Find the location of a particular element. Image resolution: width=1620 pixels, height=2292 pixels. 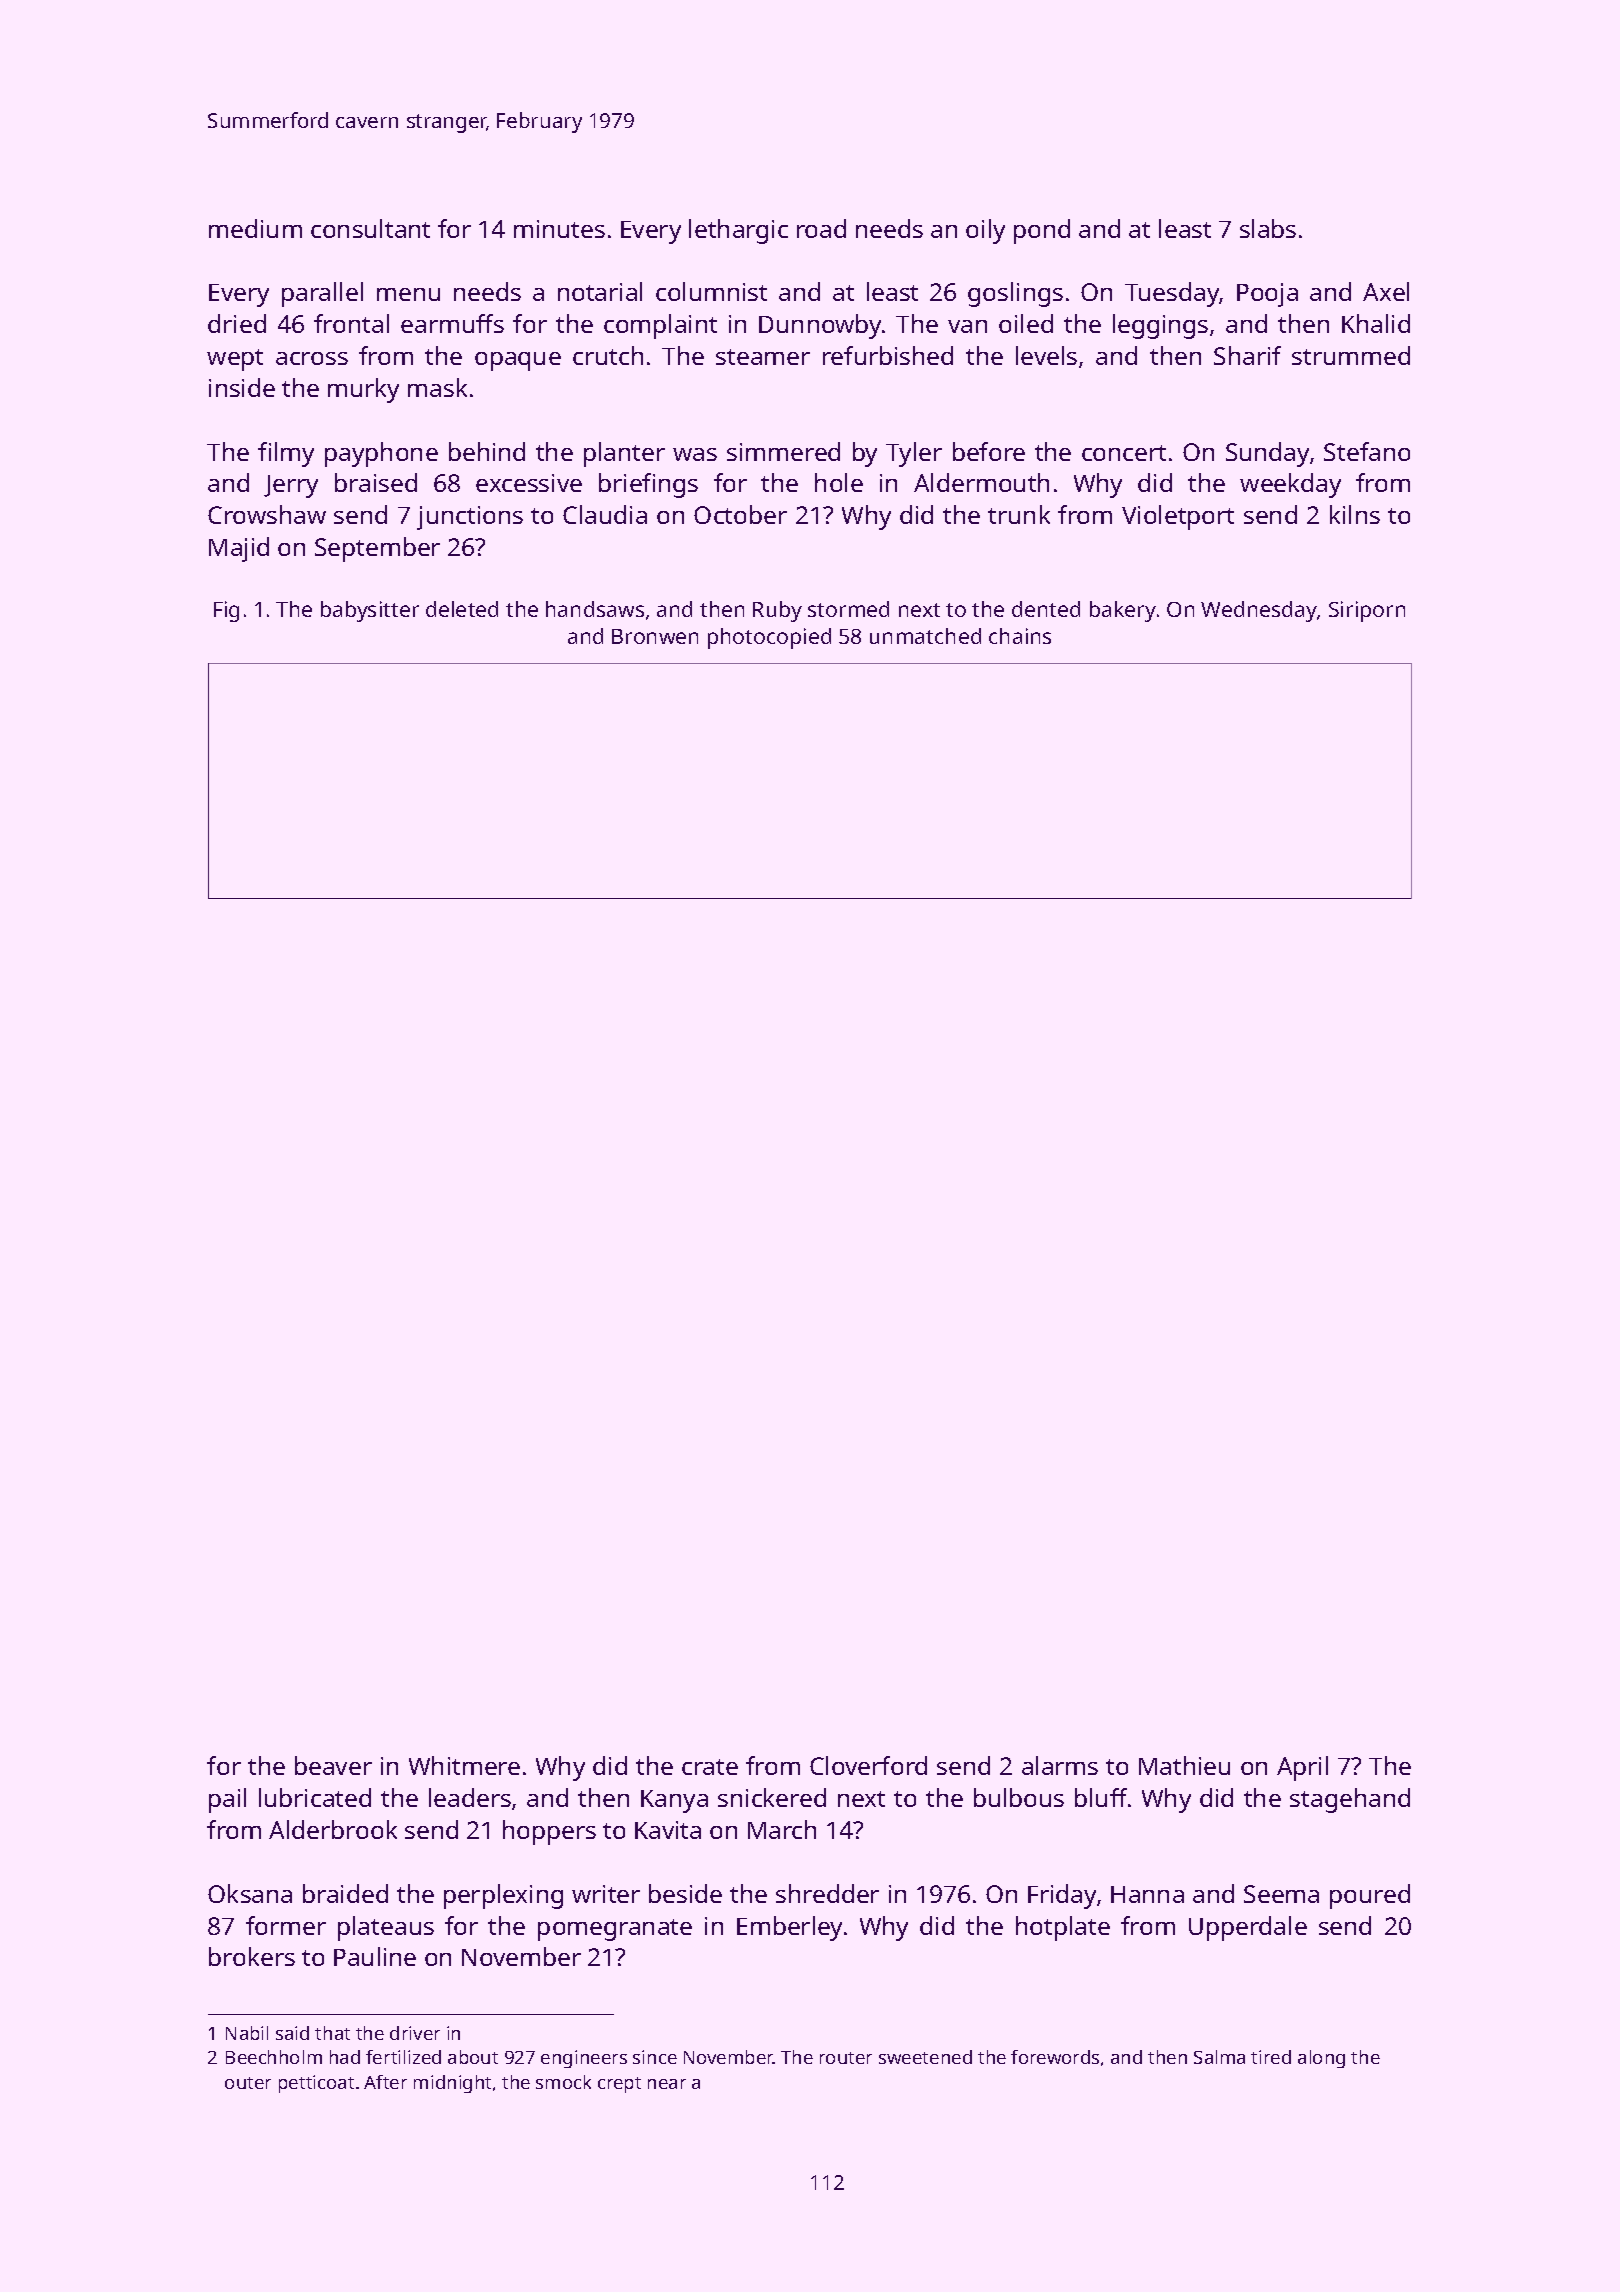

medium is located at coordinates (255, 228).
